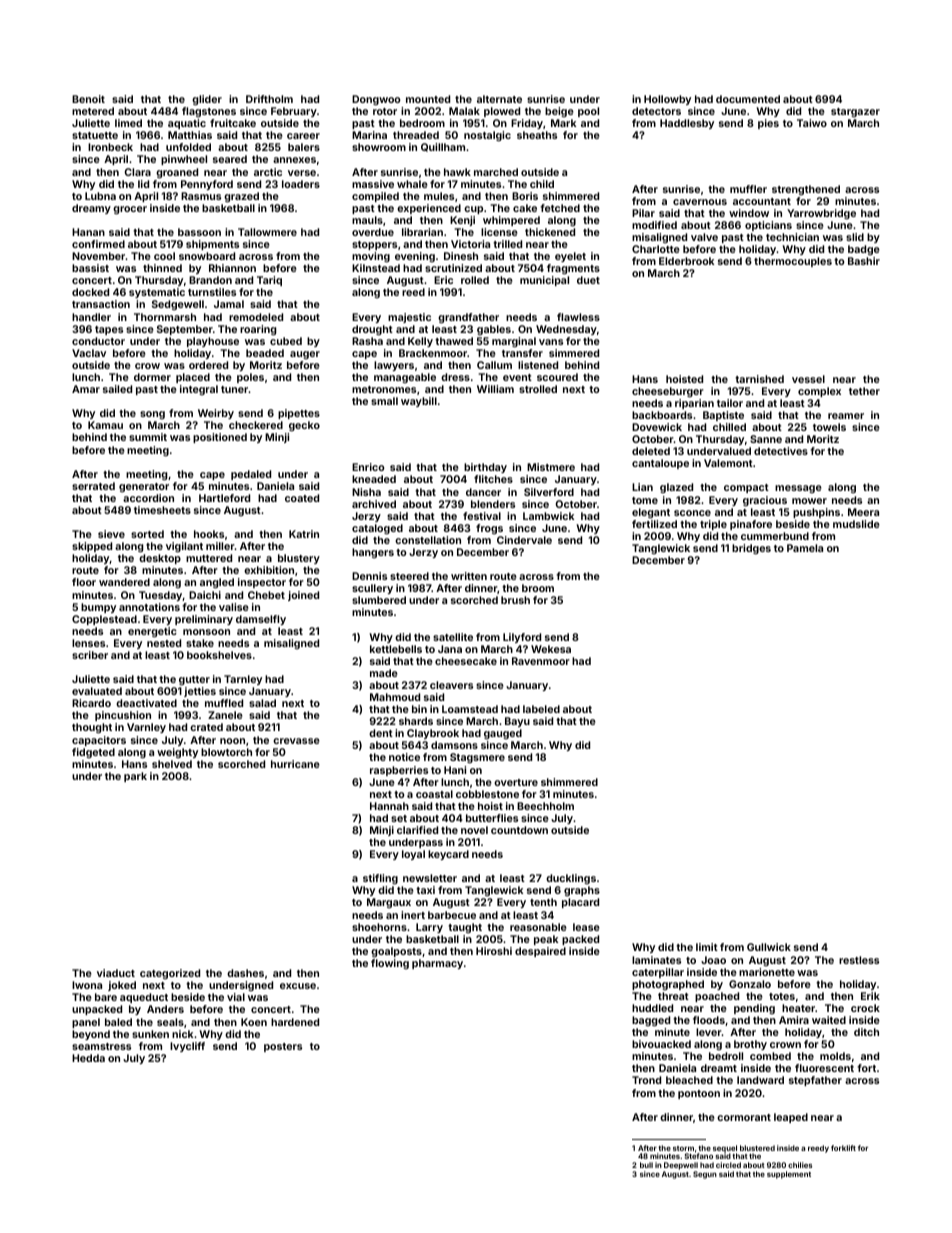 Image resolution: width=952 pixels, height=1233 pixels. Describe the element at coordinates (101, 1046) in the screenshot. I see `seamstress` at that location.
